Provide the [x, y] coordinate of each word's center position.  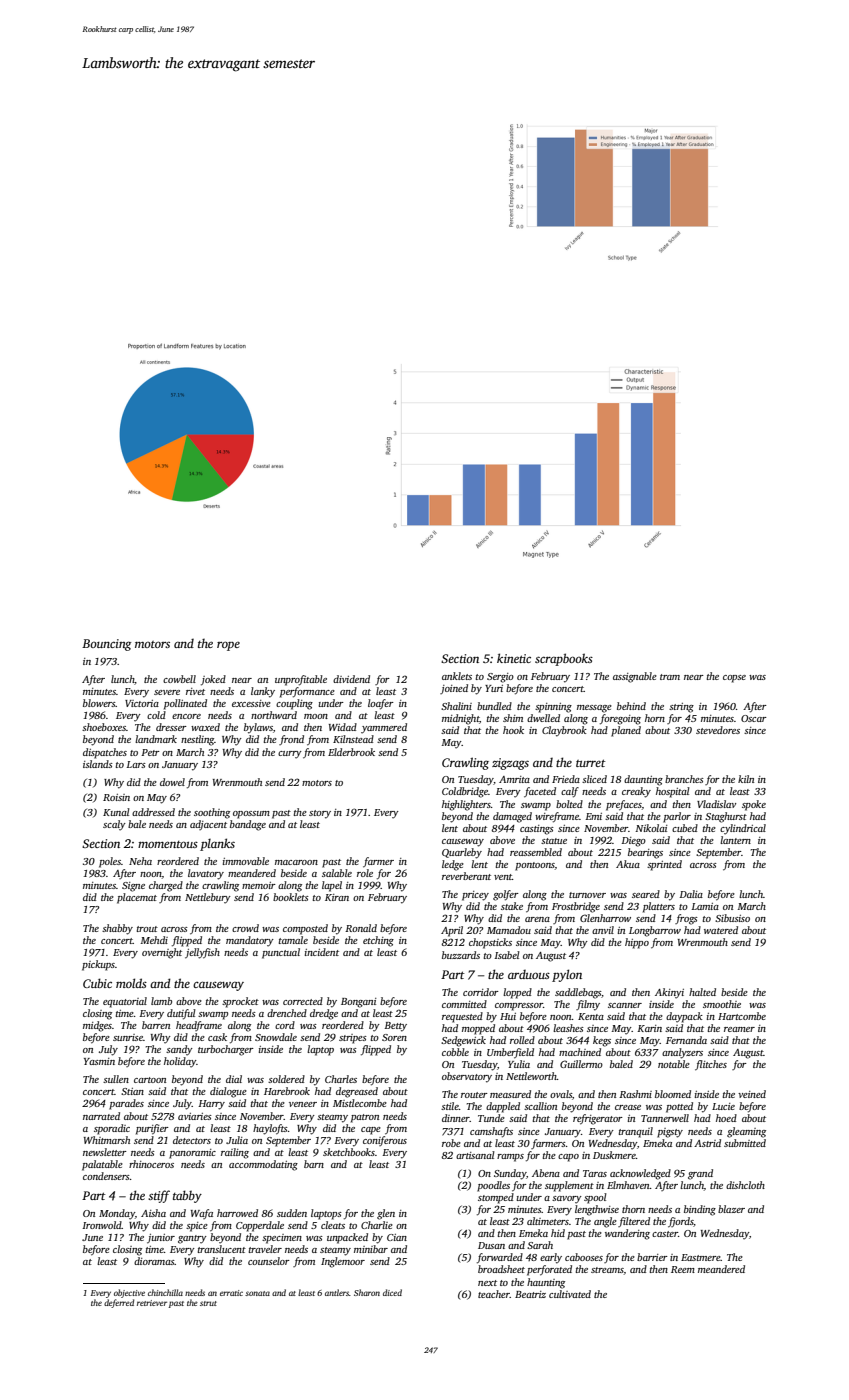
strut [208, 1303]
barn [314, 1164]
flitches [711, 1065]
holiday [180, 1062]
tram [670, 677]
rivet [195, 691]
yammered [384, 728]
